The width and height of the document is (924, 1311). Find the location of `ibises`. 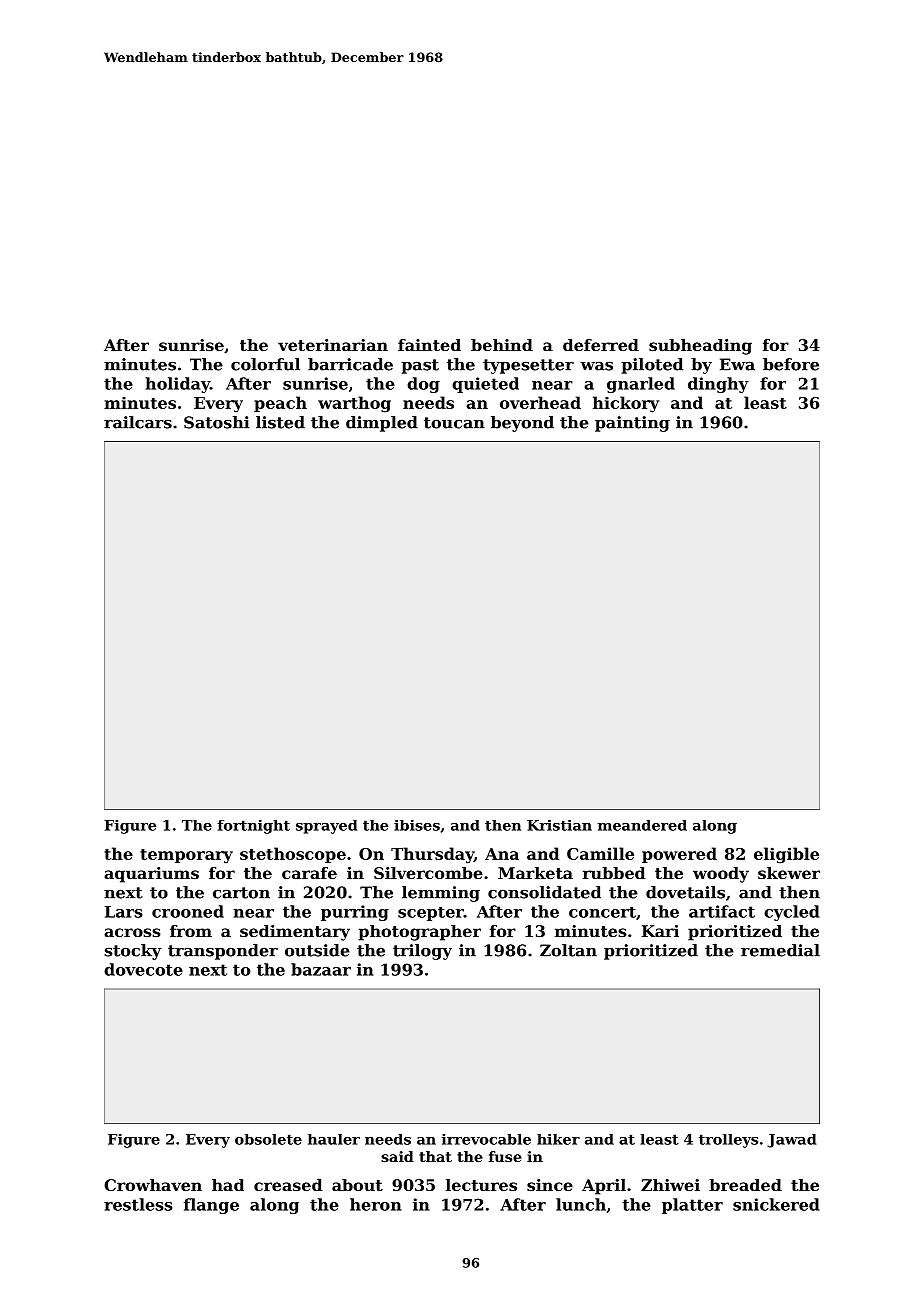

ibises is located at coordinates (417, 825).
